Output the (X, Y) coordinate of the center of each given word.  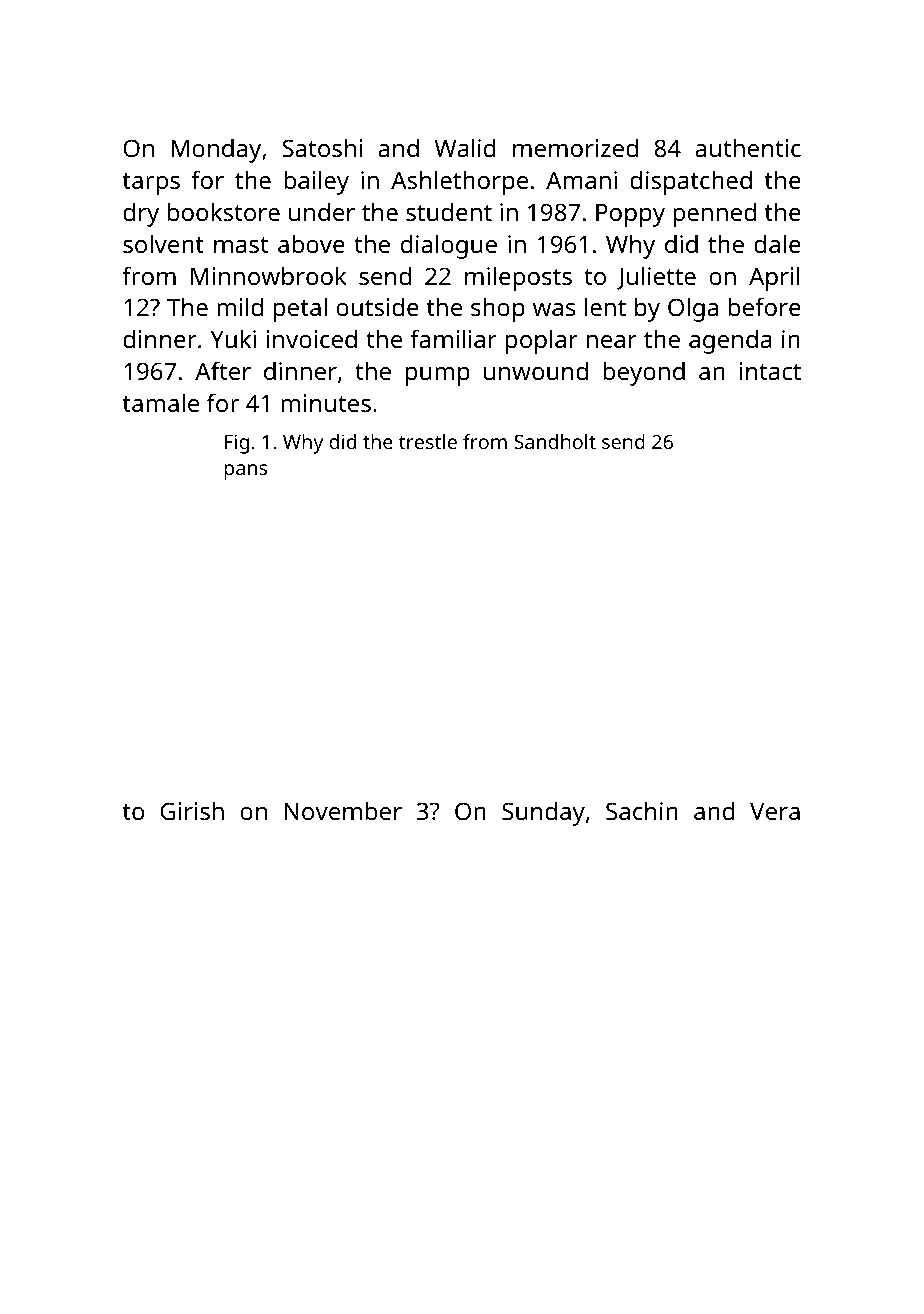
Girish (192, 810)
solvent (163, 243)
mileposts (518, 278)
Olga (693, 309)
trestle (428, 441)
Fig (237, 444)
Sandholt (555, 441)
